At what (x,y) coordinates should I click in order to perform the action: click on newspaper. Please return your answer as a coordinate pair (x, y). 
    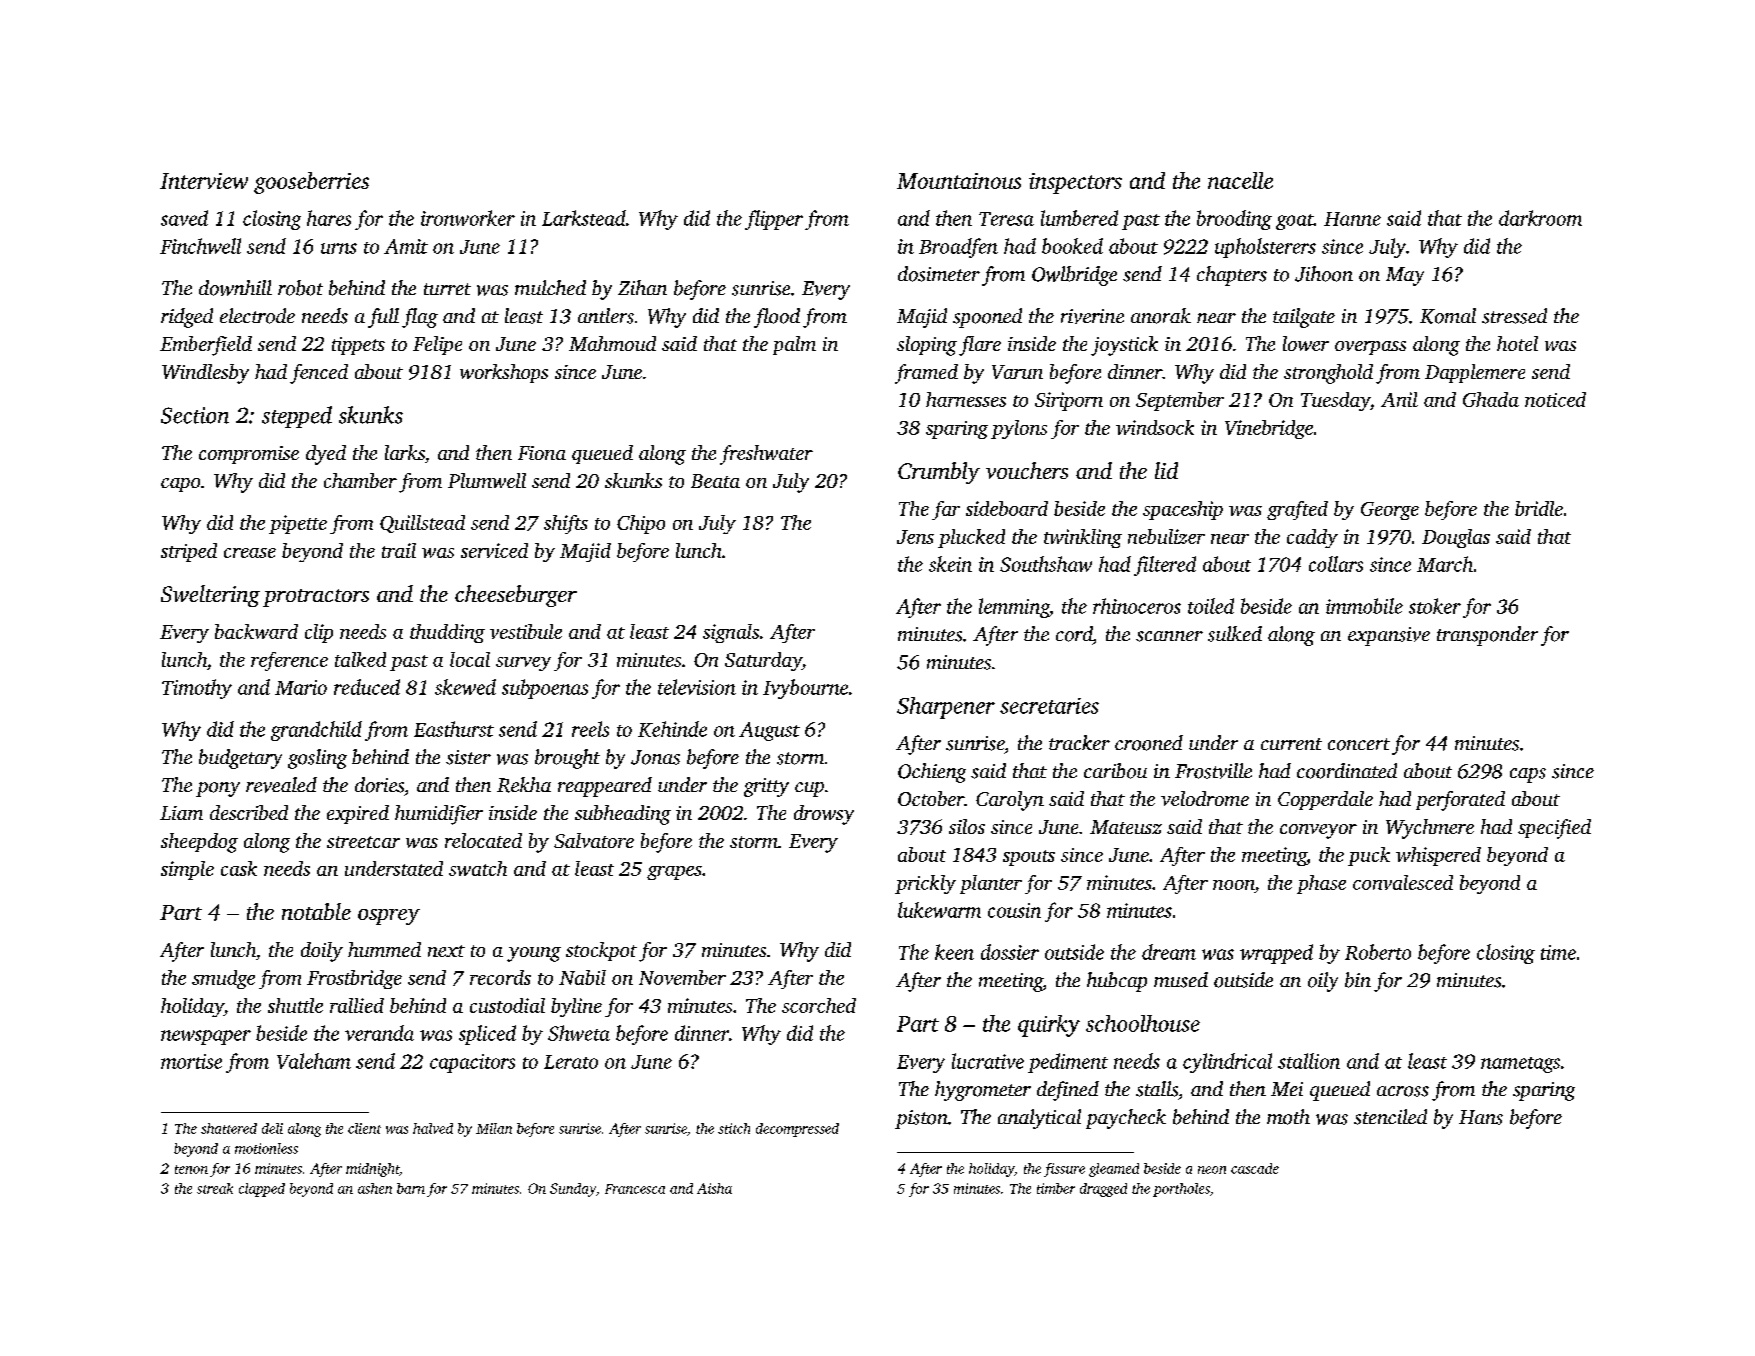
    Looking at the image, I should click on (206, 1037).
